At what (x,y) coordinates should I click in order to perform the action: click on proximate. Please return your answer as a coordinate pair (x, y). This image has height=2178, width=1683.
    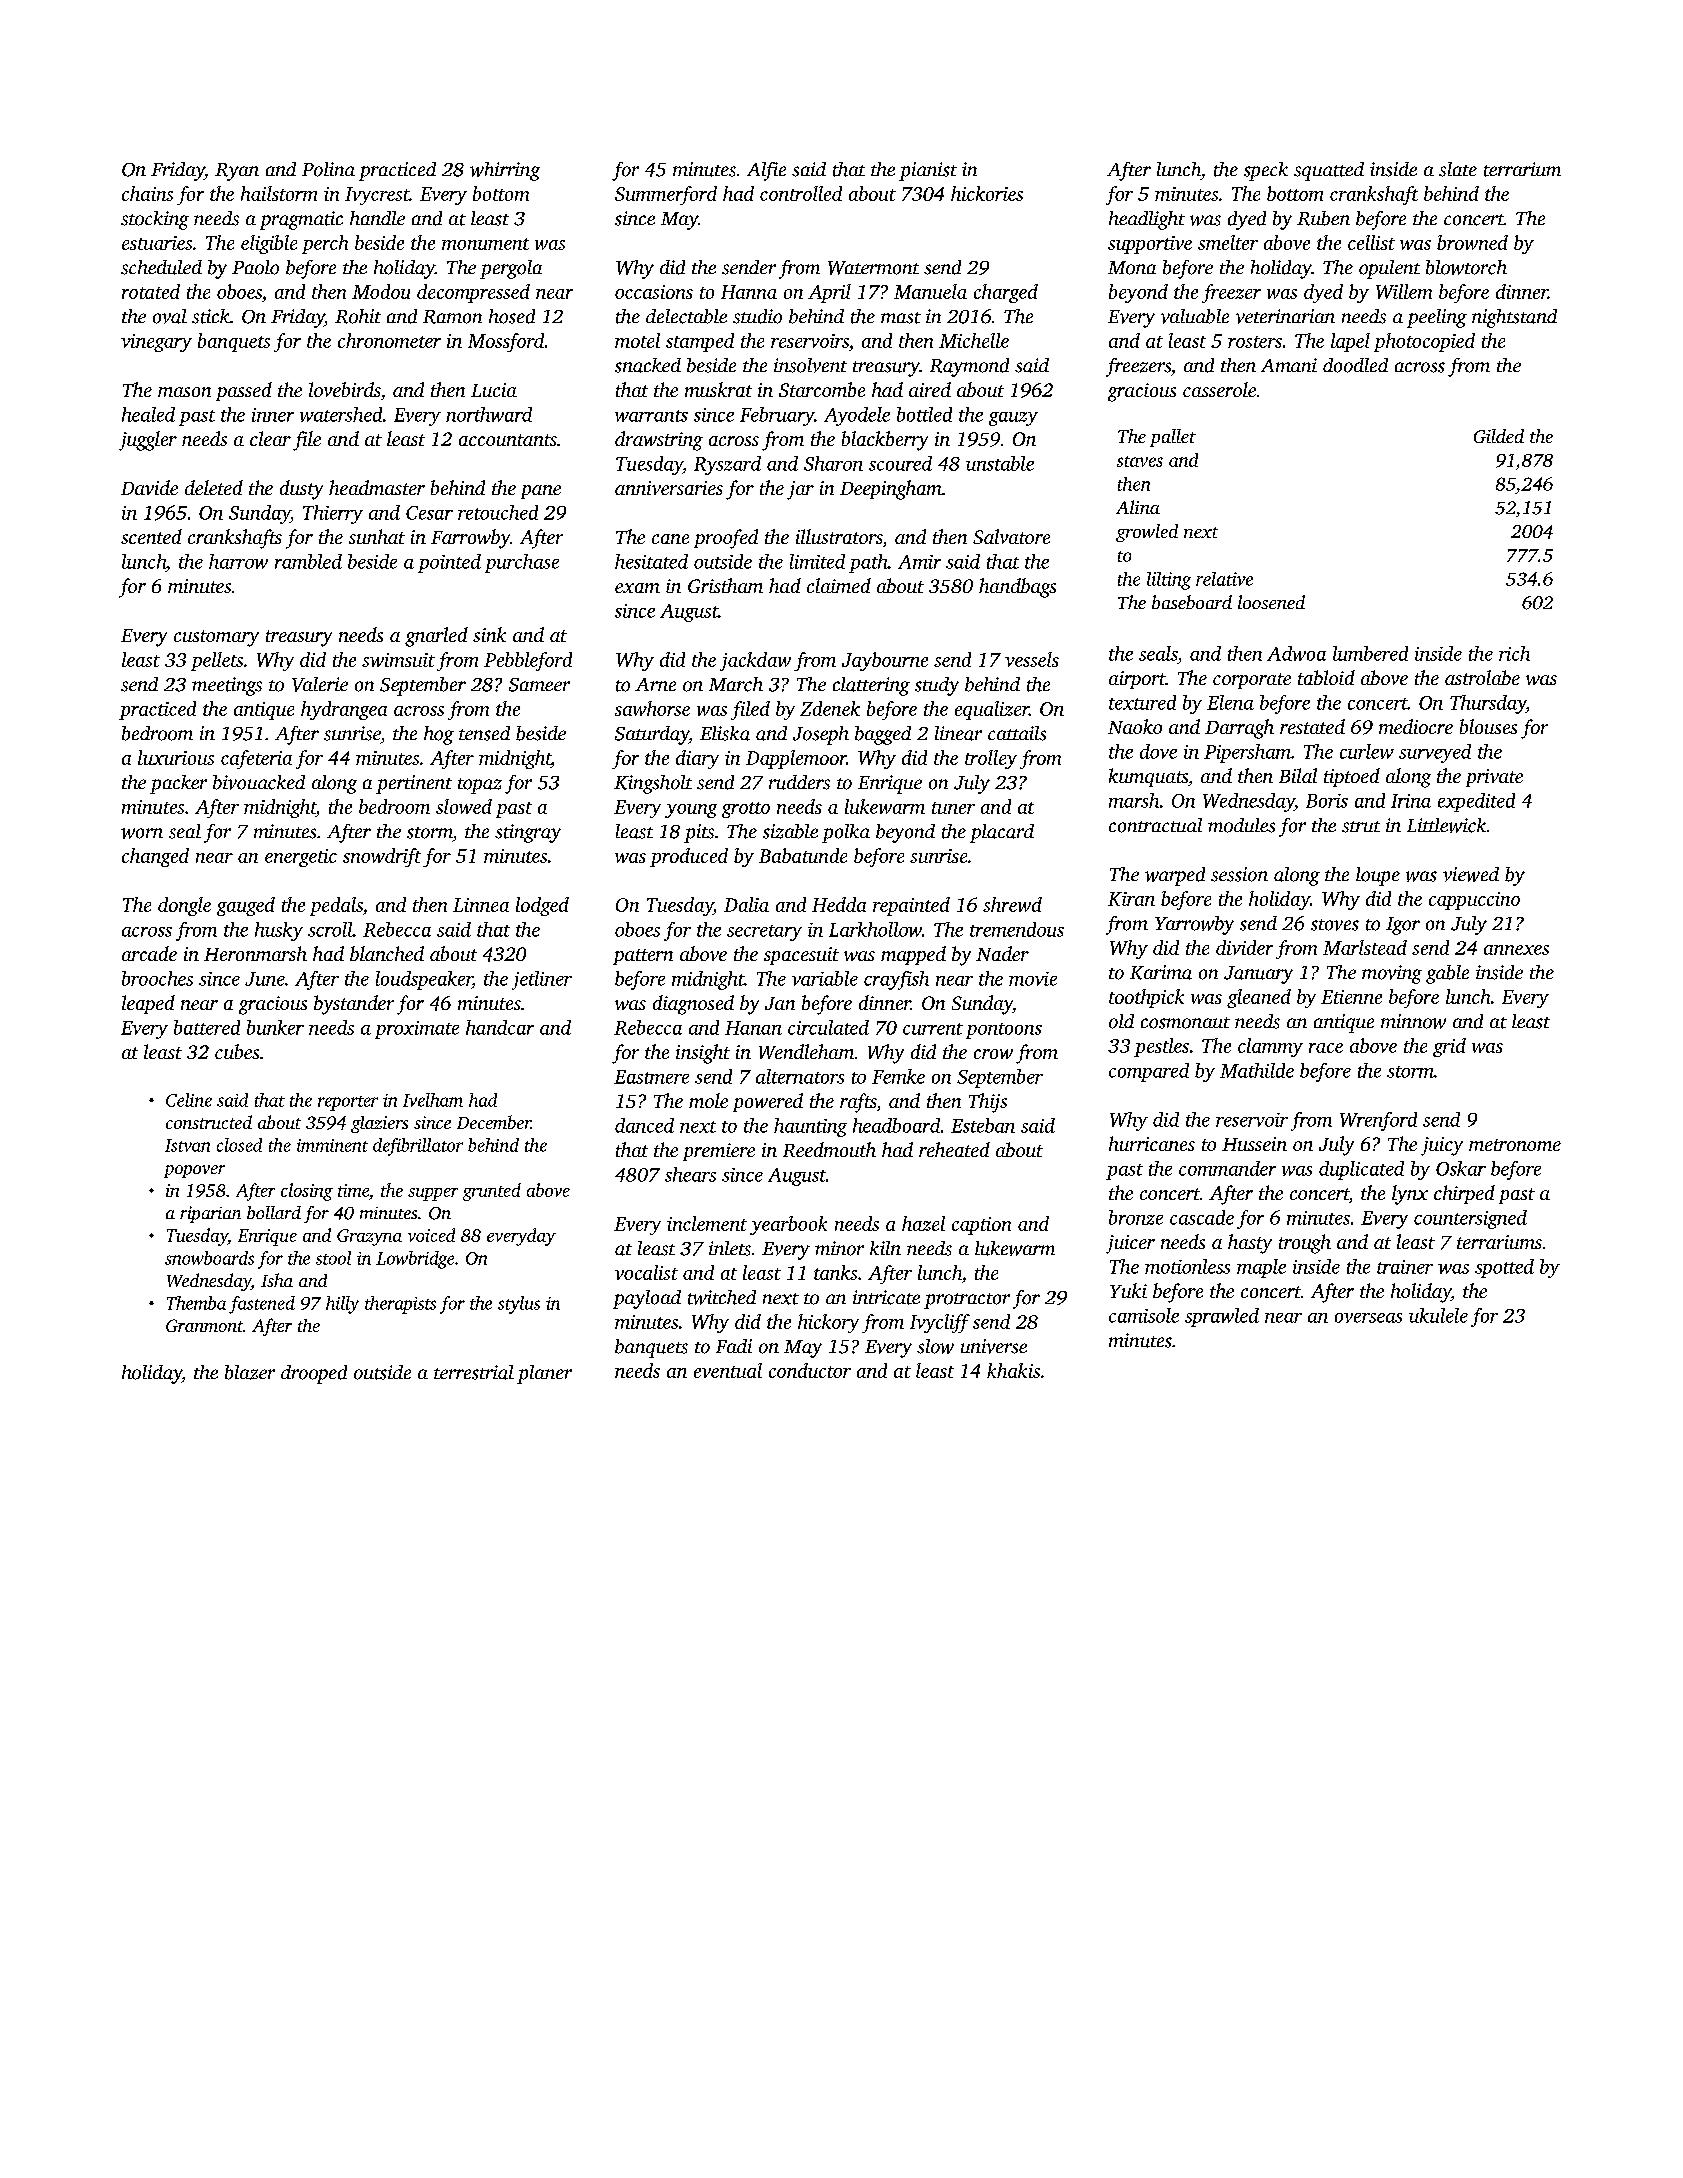
    Looking at the image, I should click on (417, 1030).
